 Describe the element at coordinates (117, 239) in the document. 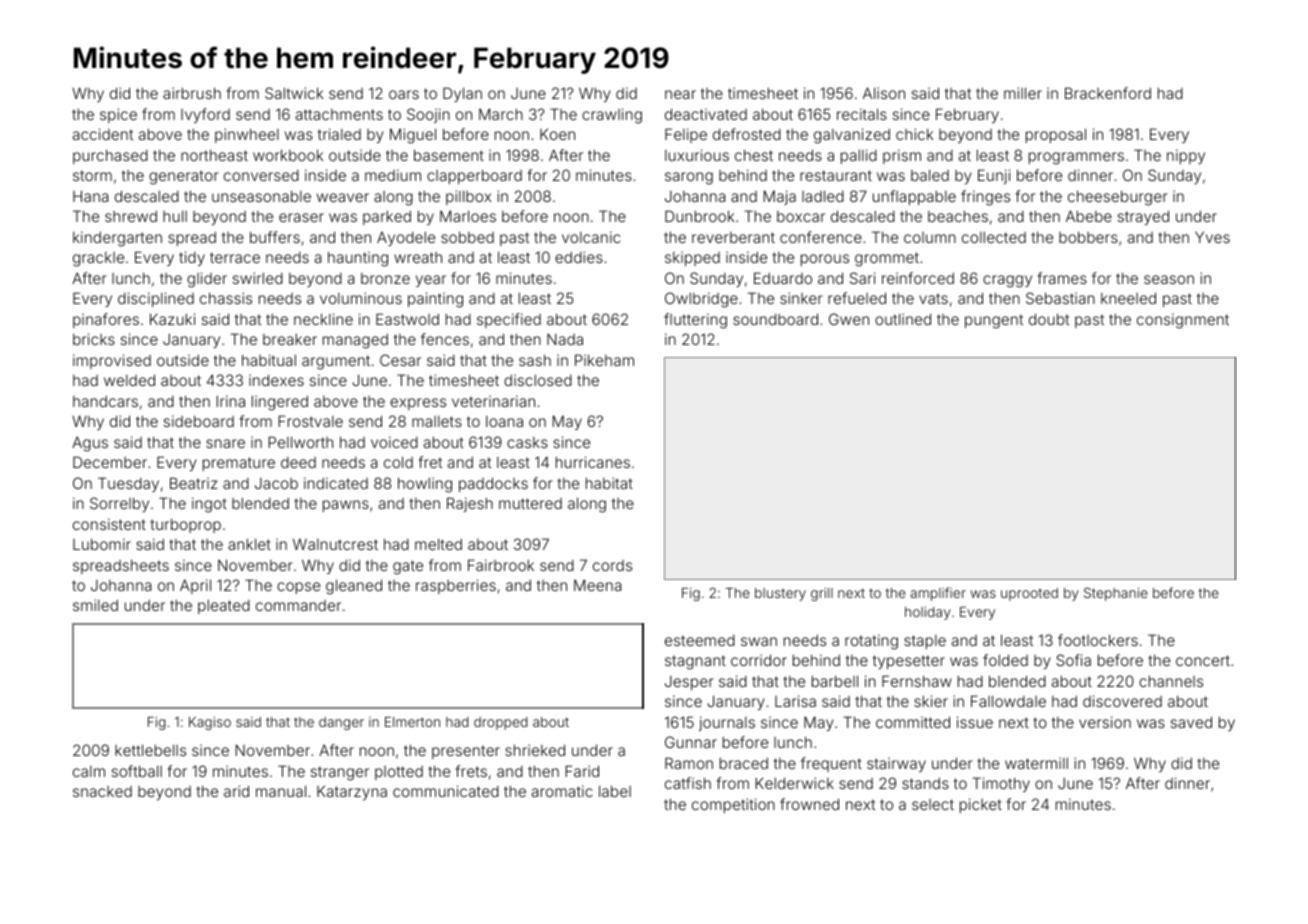

I see `kindergarten` at that location.
